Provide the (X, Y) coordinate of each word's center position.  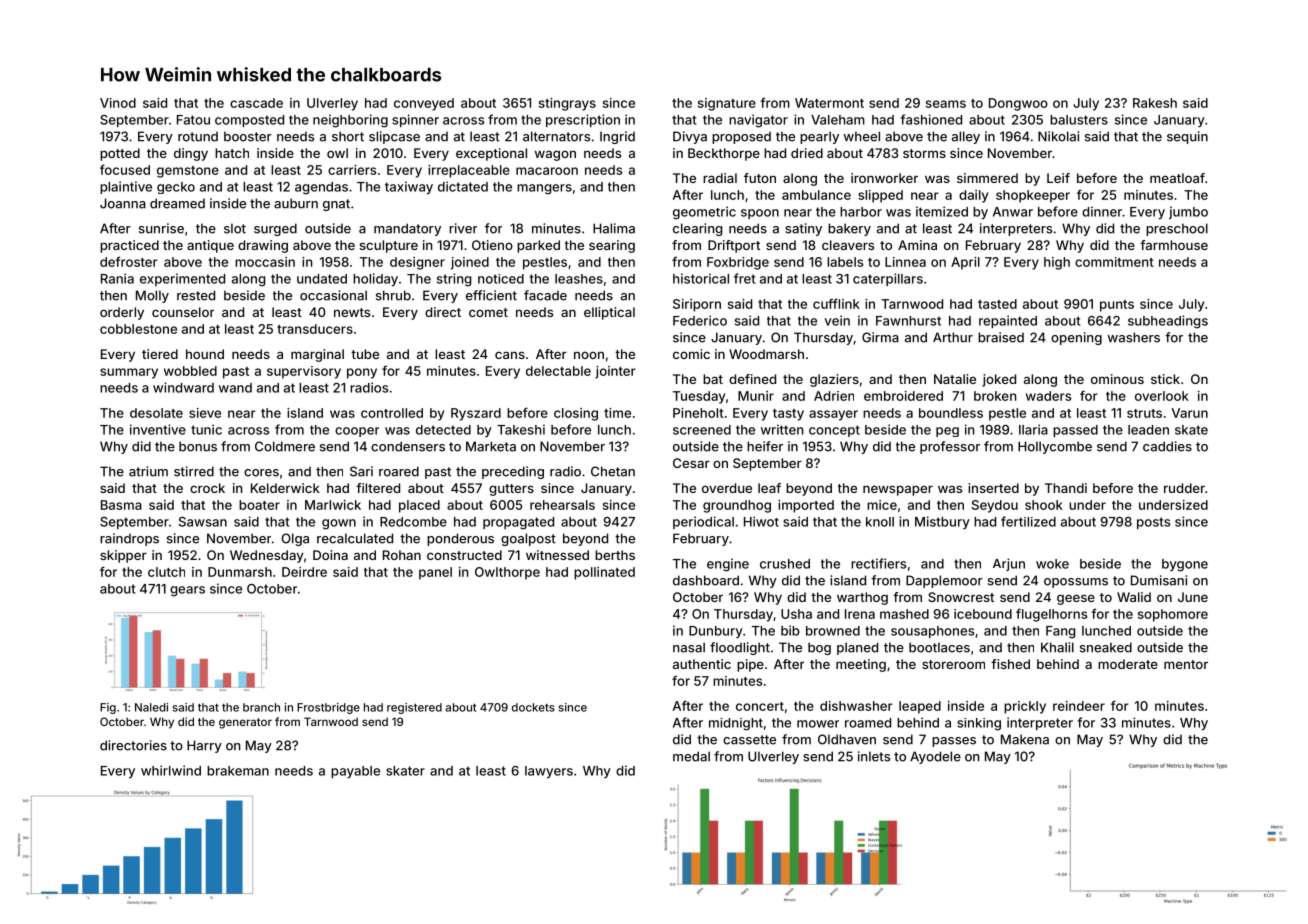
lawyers (549, 772)
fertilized (1028, 521)
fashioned (931, 119)
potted (120, 154)
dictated (463, 186)
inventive (158, 429)
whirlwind (171, 770)
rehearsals (562, 505)
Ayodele (935, 757)
